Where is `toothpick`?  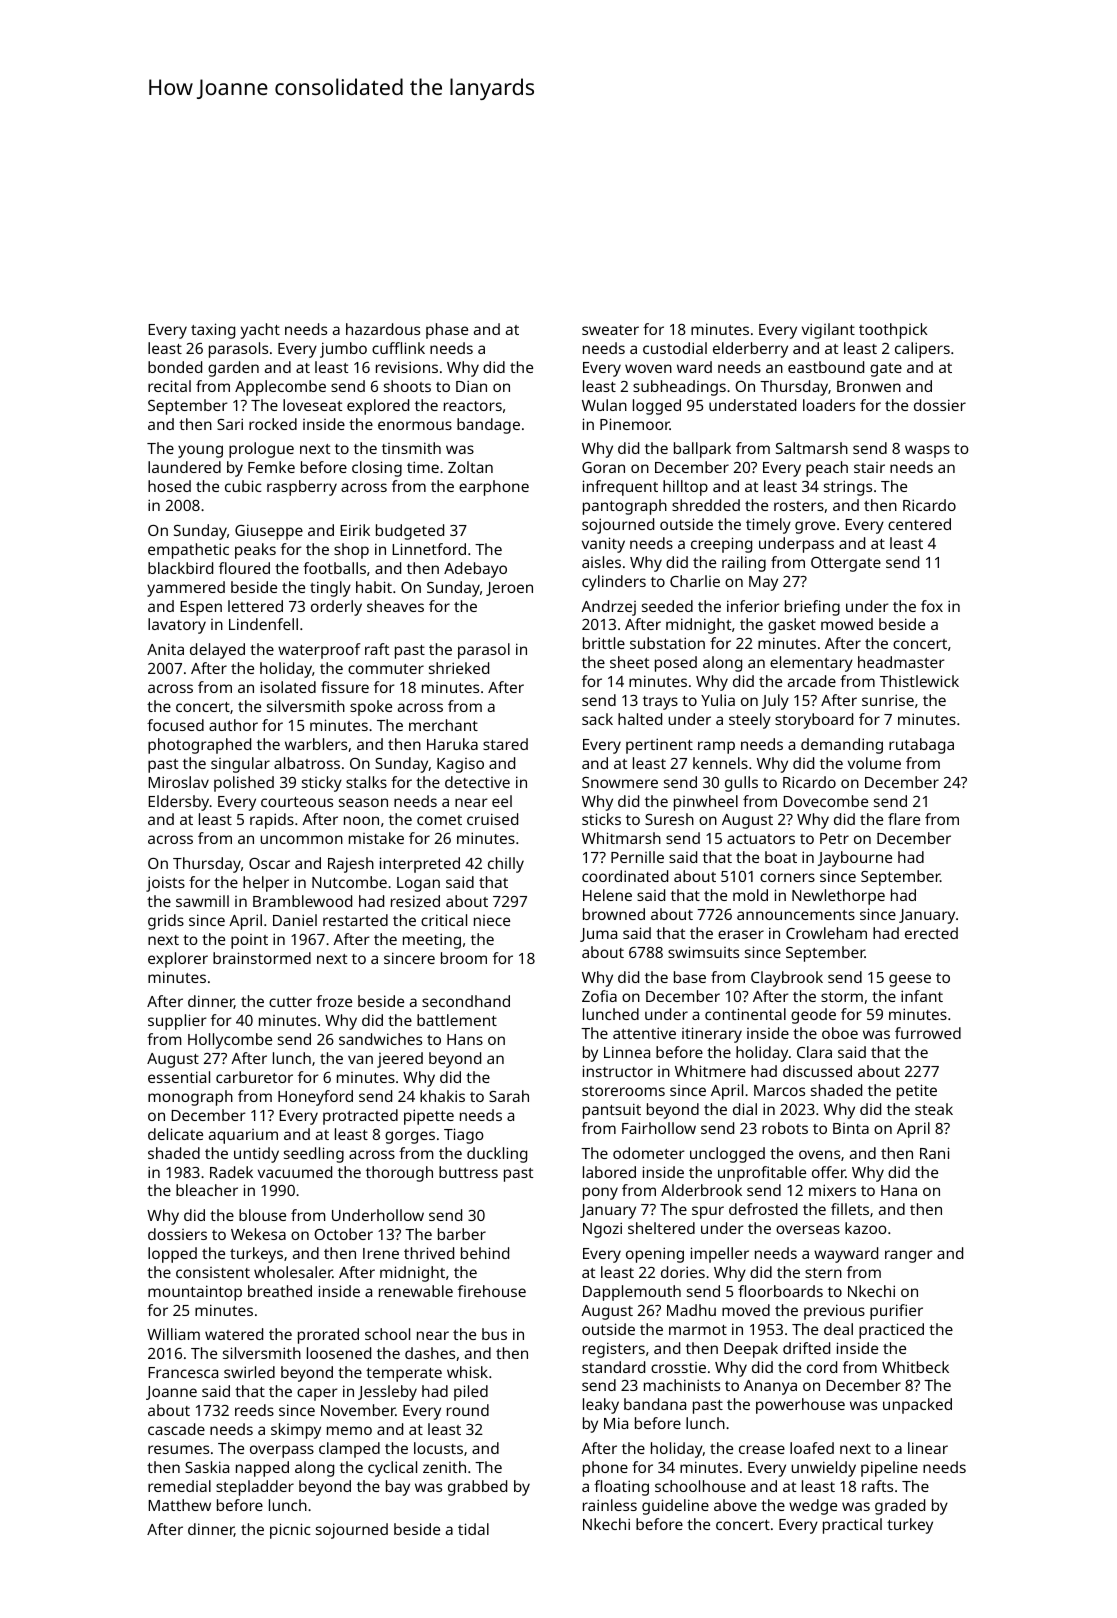
toothpick is located at coordinates (893, 331).
